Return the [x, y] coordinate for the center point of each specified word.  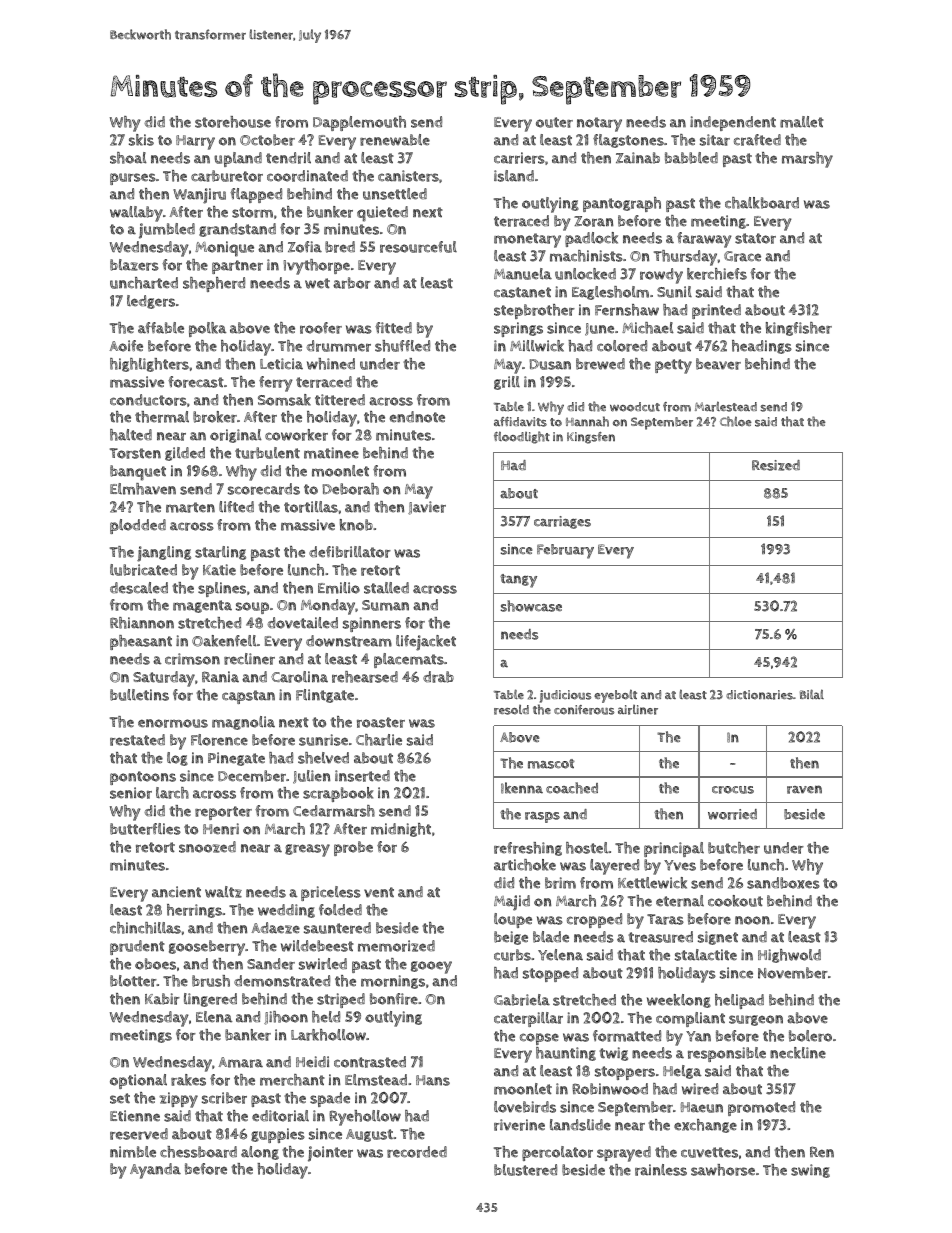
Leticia [281, 364]
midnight [401, 830]
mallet [802, 122]
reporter [223, 813]
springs [518, 329]
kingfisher [799, 329]
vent [379, 892]
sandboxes [783, 883]
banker [248, 1035]
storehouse [233, 122]
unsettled [395, 194]
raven [804, 789]
